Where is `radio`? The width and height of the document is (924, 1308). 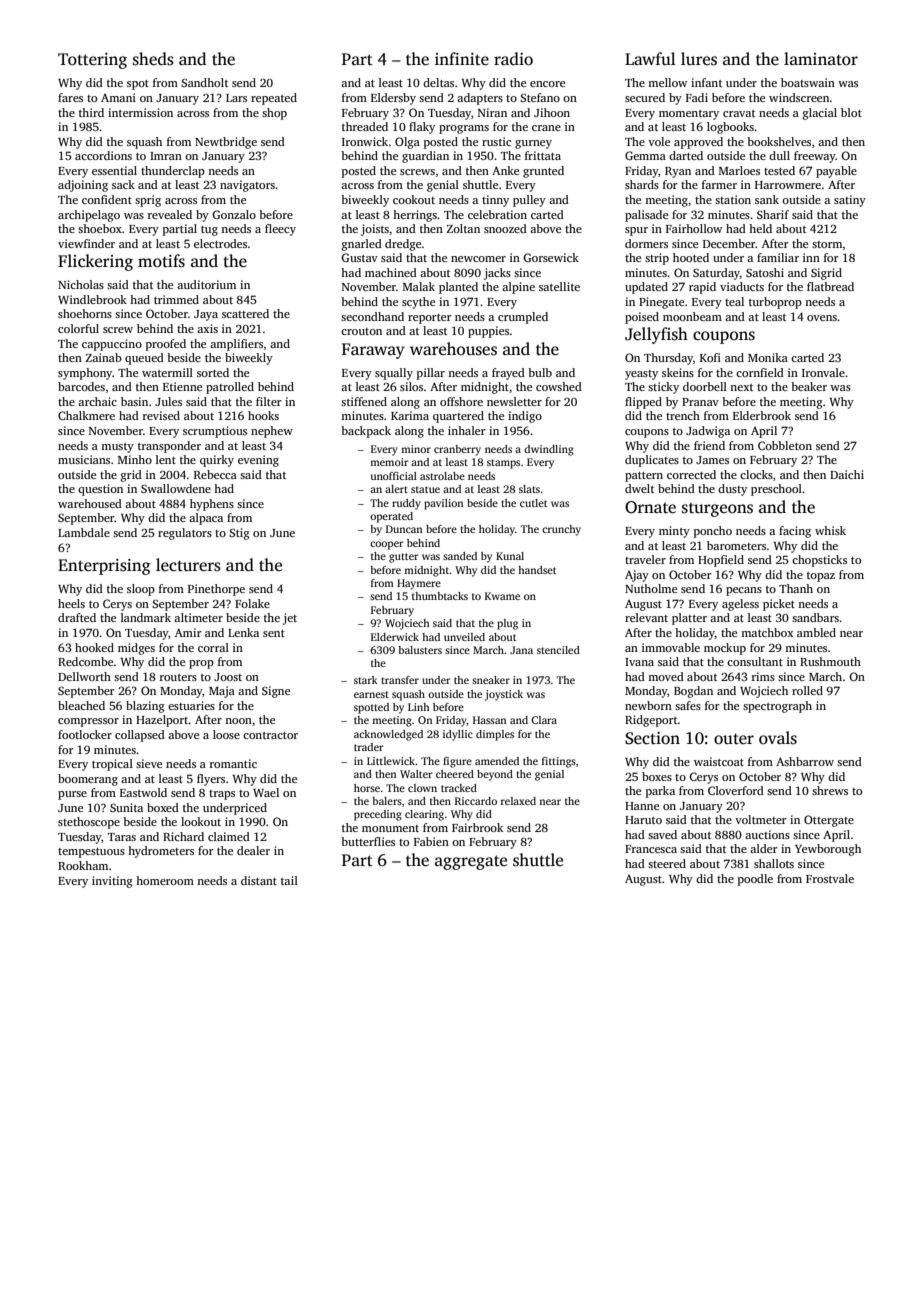 radio is located at coordinates (513, 59).
